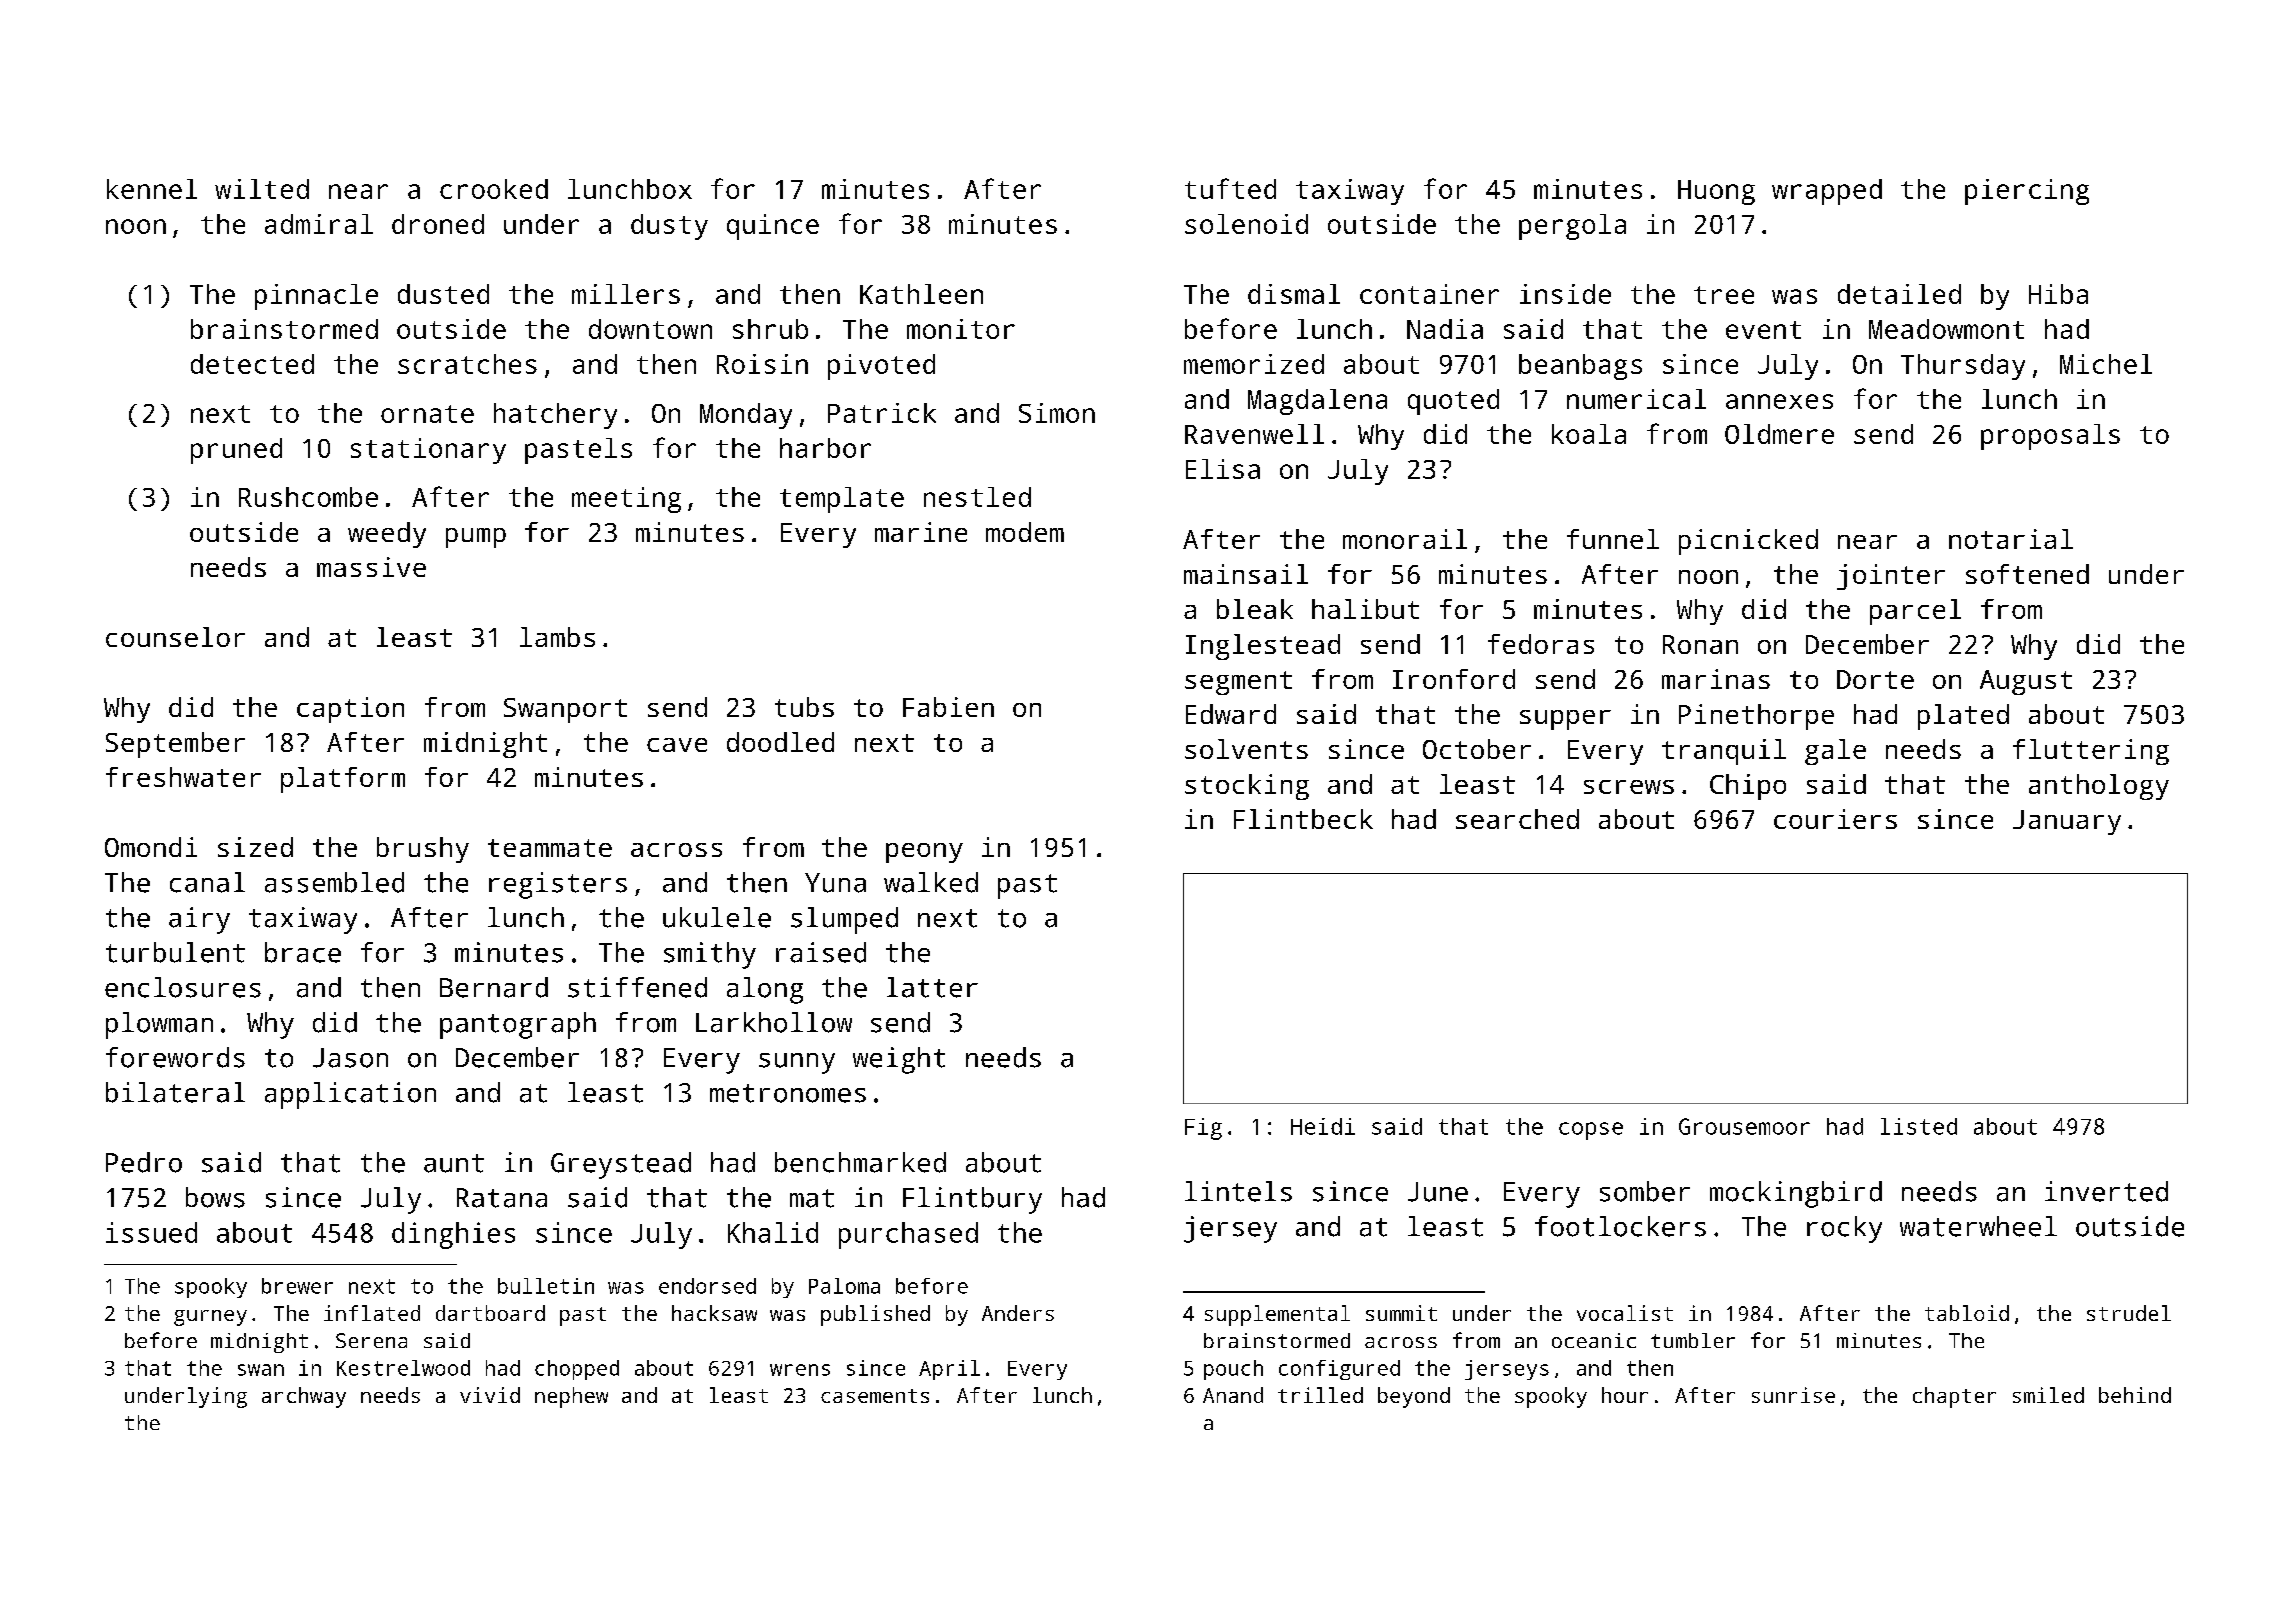  What do you see at coordinates (949, 1370) in the image?
I see `April` at bounding box center [949, 1370].
